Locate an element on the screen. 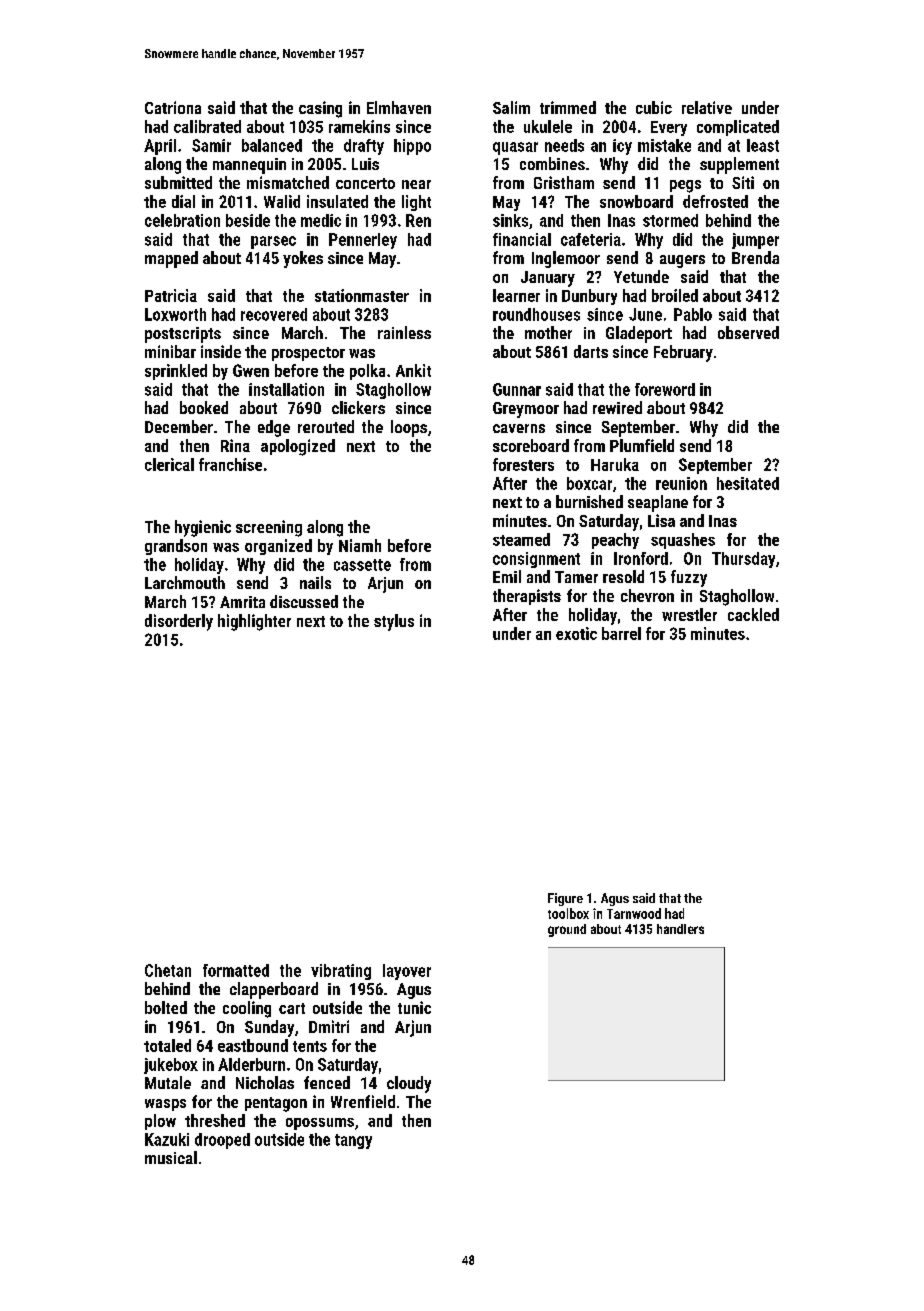 Image resolution: width=924 pixels, height=1311 pixels. consignment is located at coordinates (536, 560).
